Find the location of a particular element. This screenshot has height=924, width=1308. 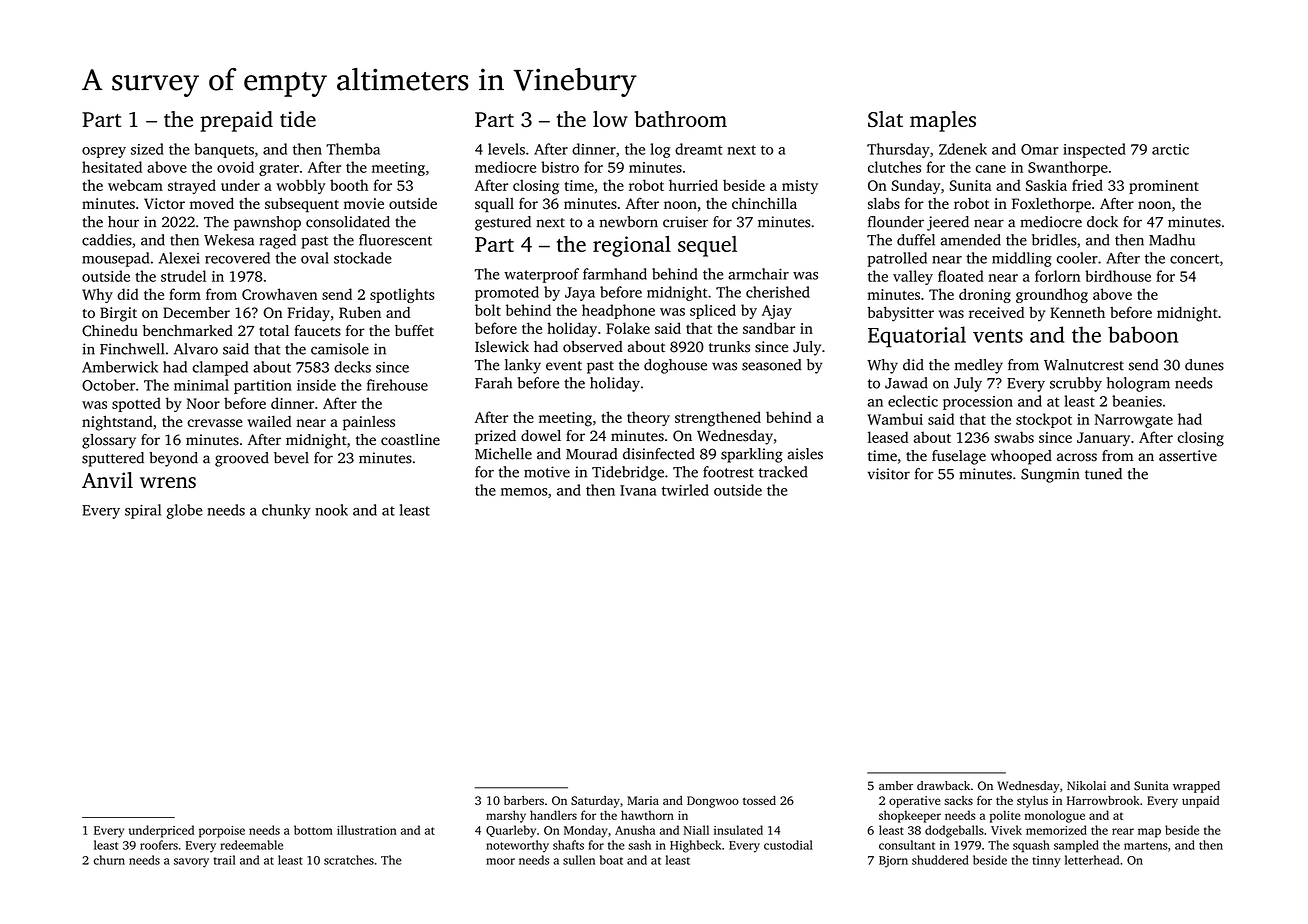

sullen is located at coordinates (579, 860).
